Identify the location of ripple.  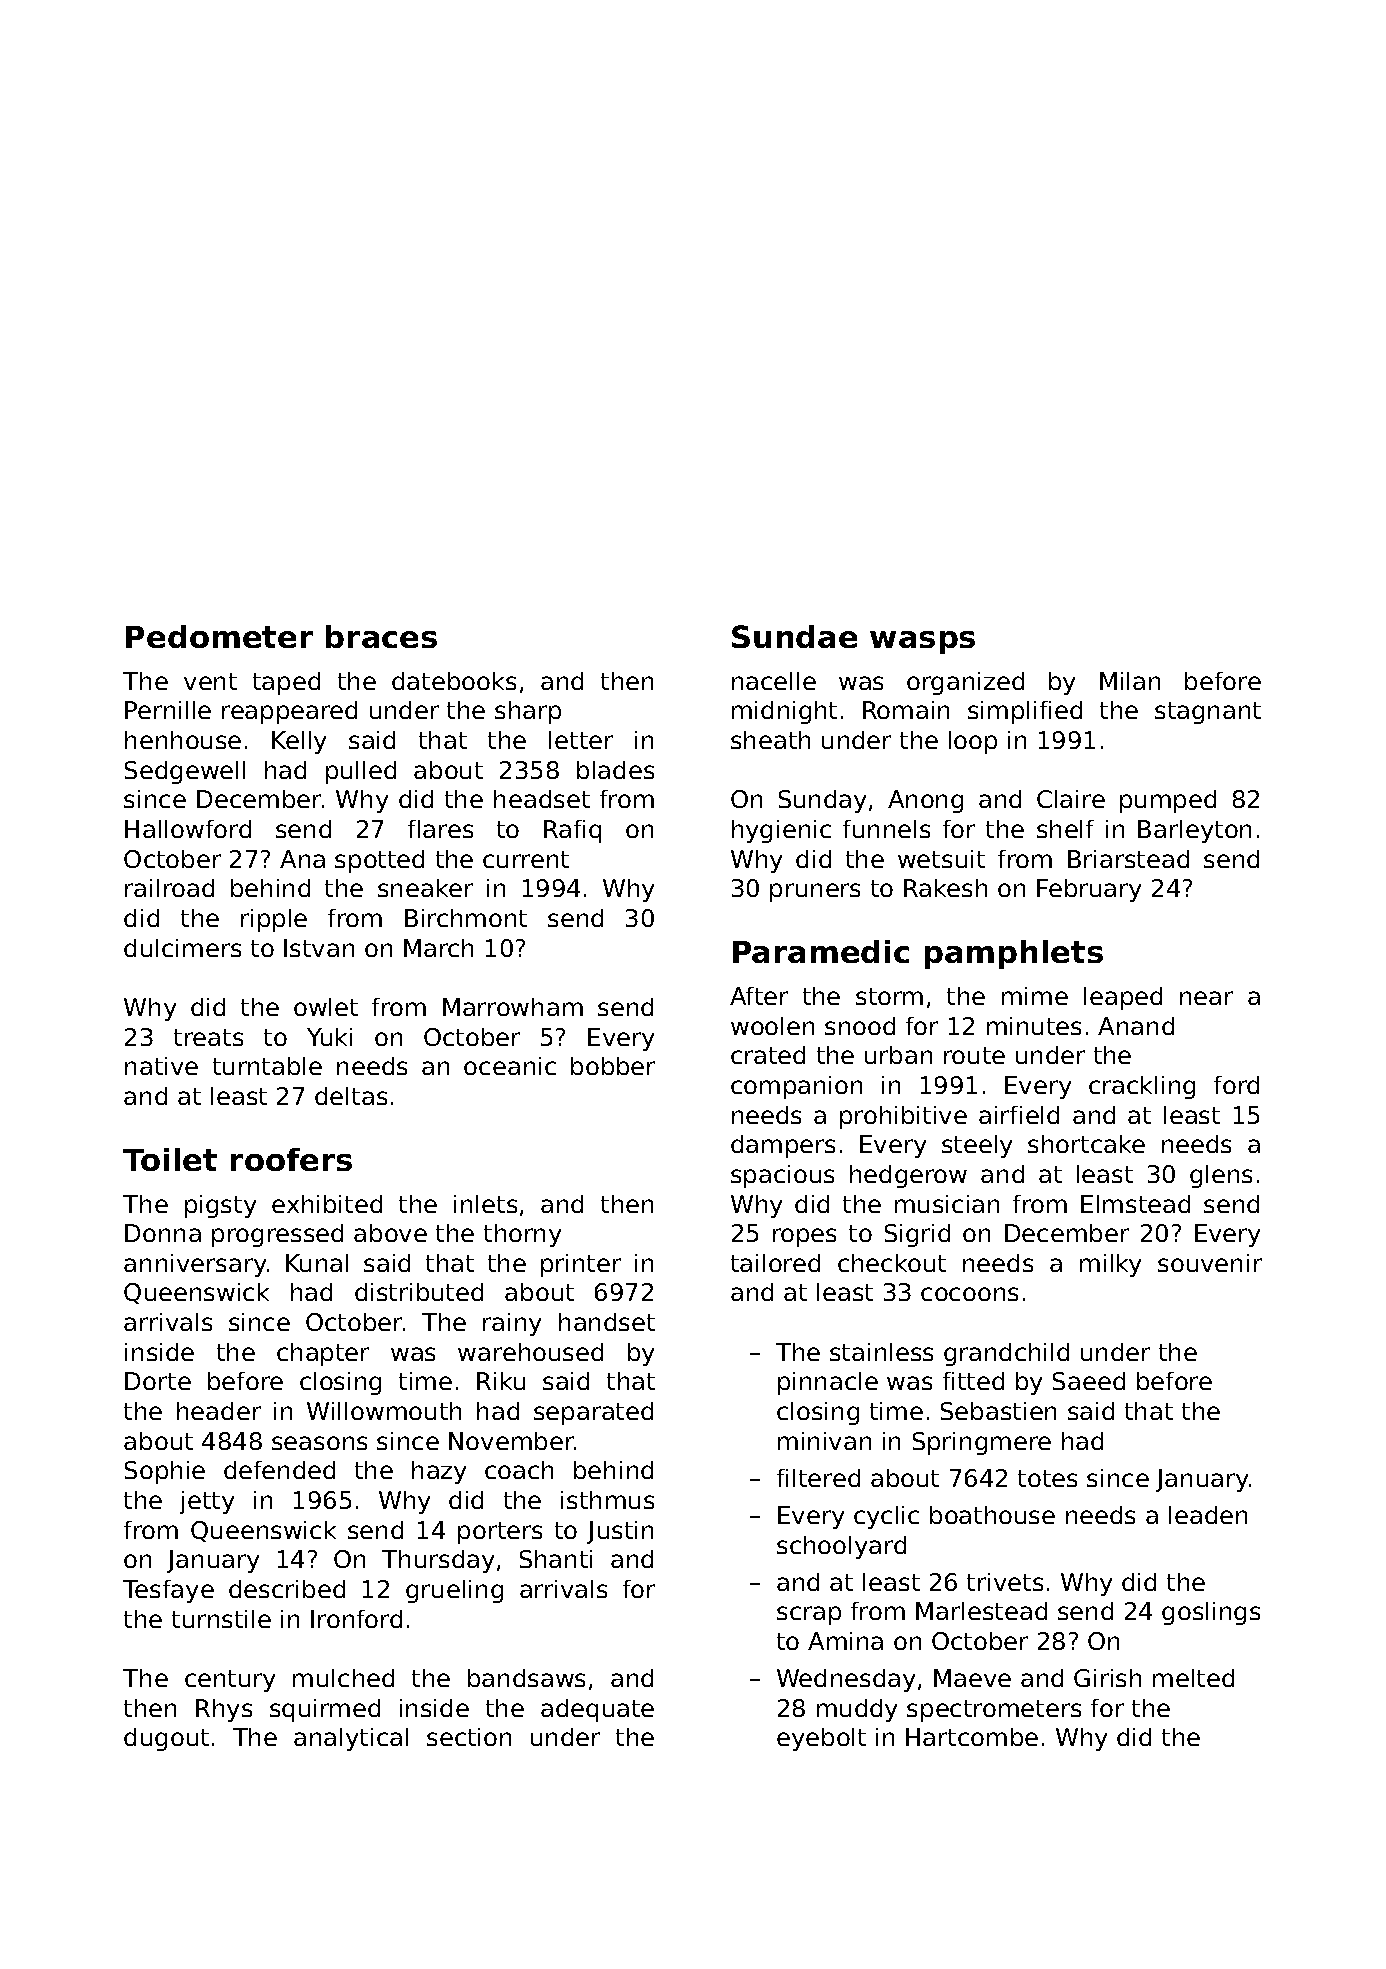
(274, 920).
